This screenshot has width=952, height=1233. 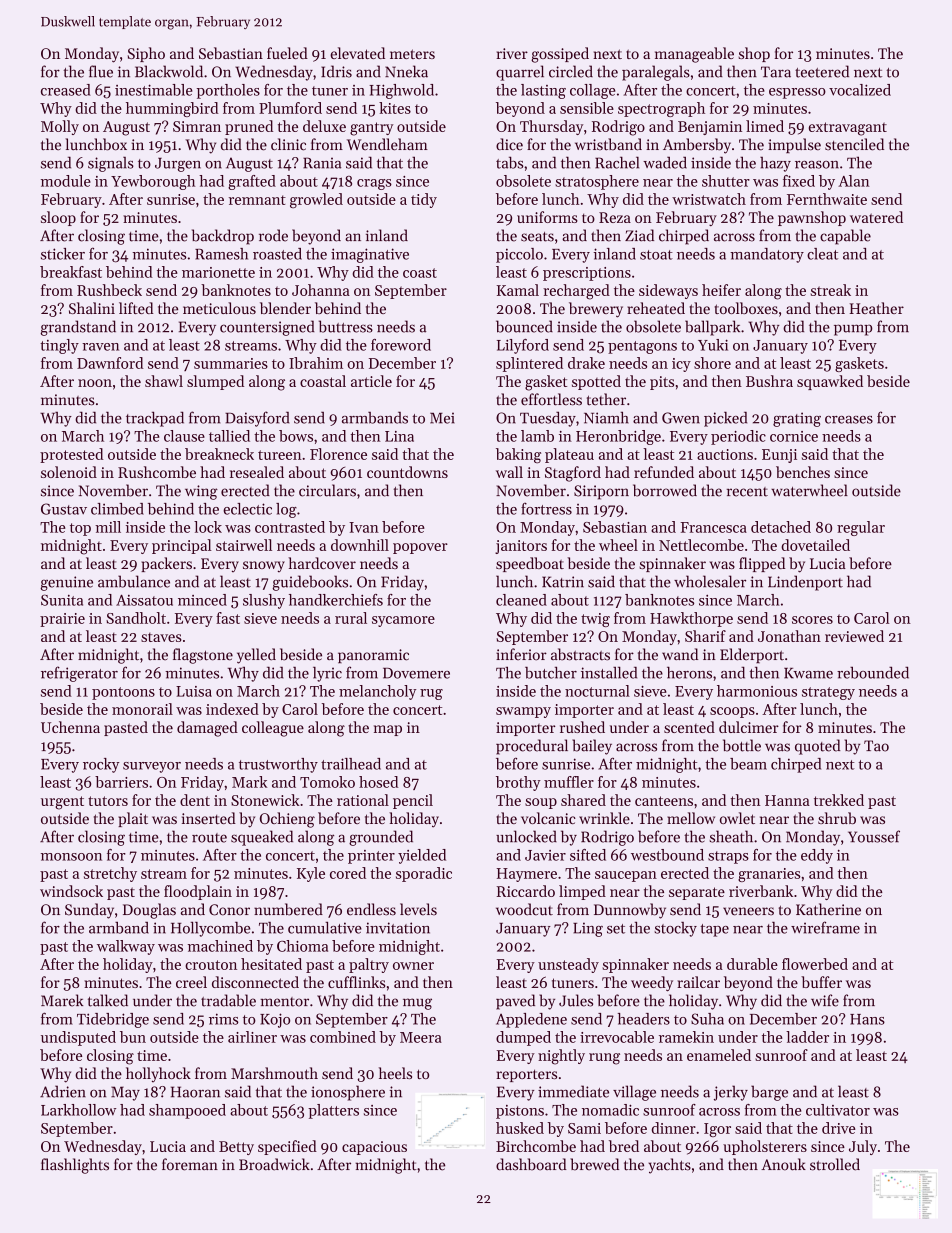 I want to click on crouton, so click(x=211, y=965).
